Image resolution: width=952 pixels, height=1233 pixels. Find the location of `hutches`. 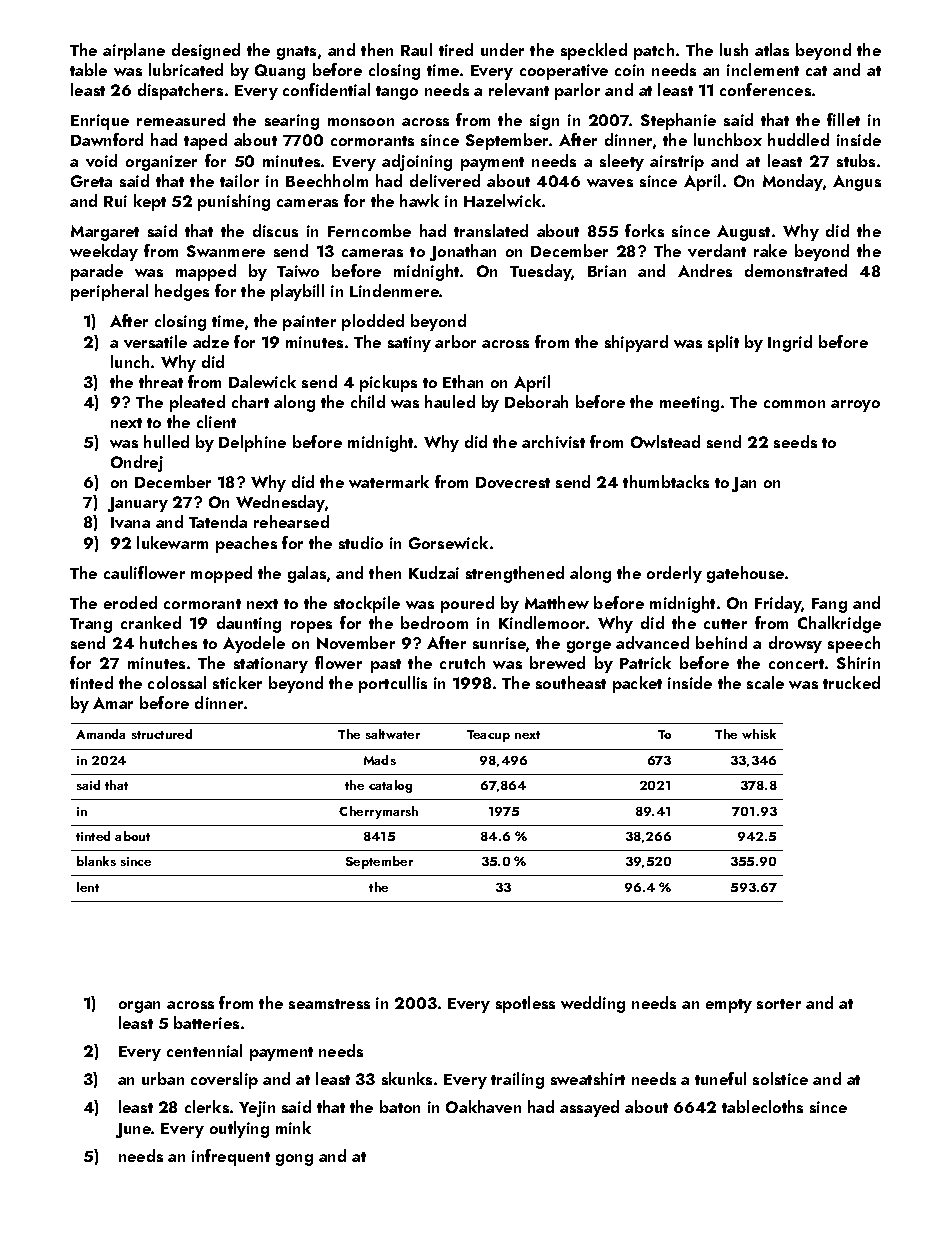

hutches is located at coordinates (168, 642).
